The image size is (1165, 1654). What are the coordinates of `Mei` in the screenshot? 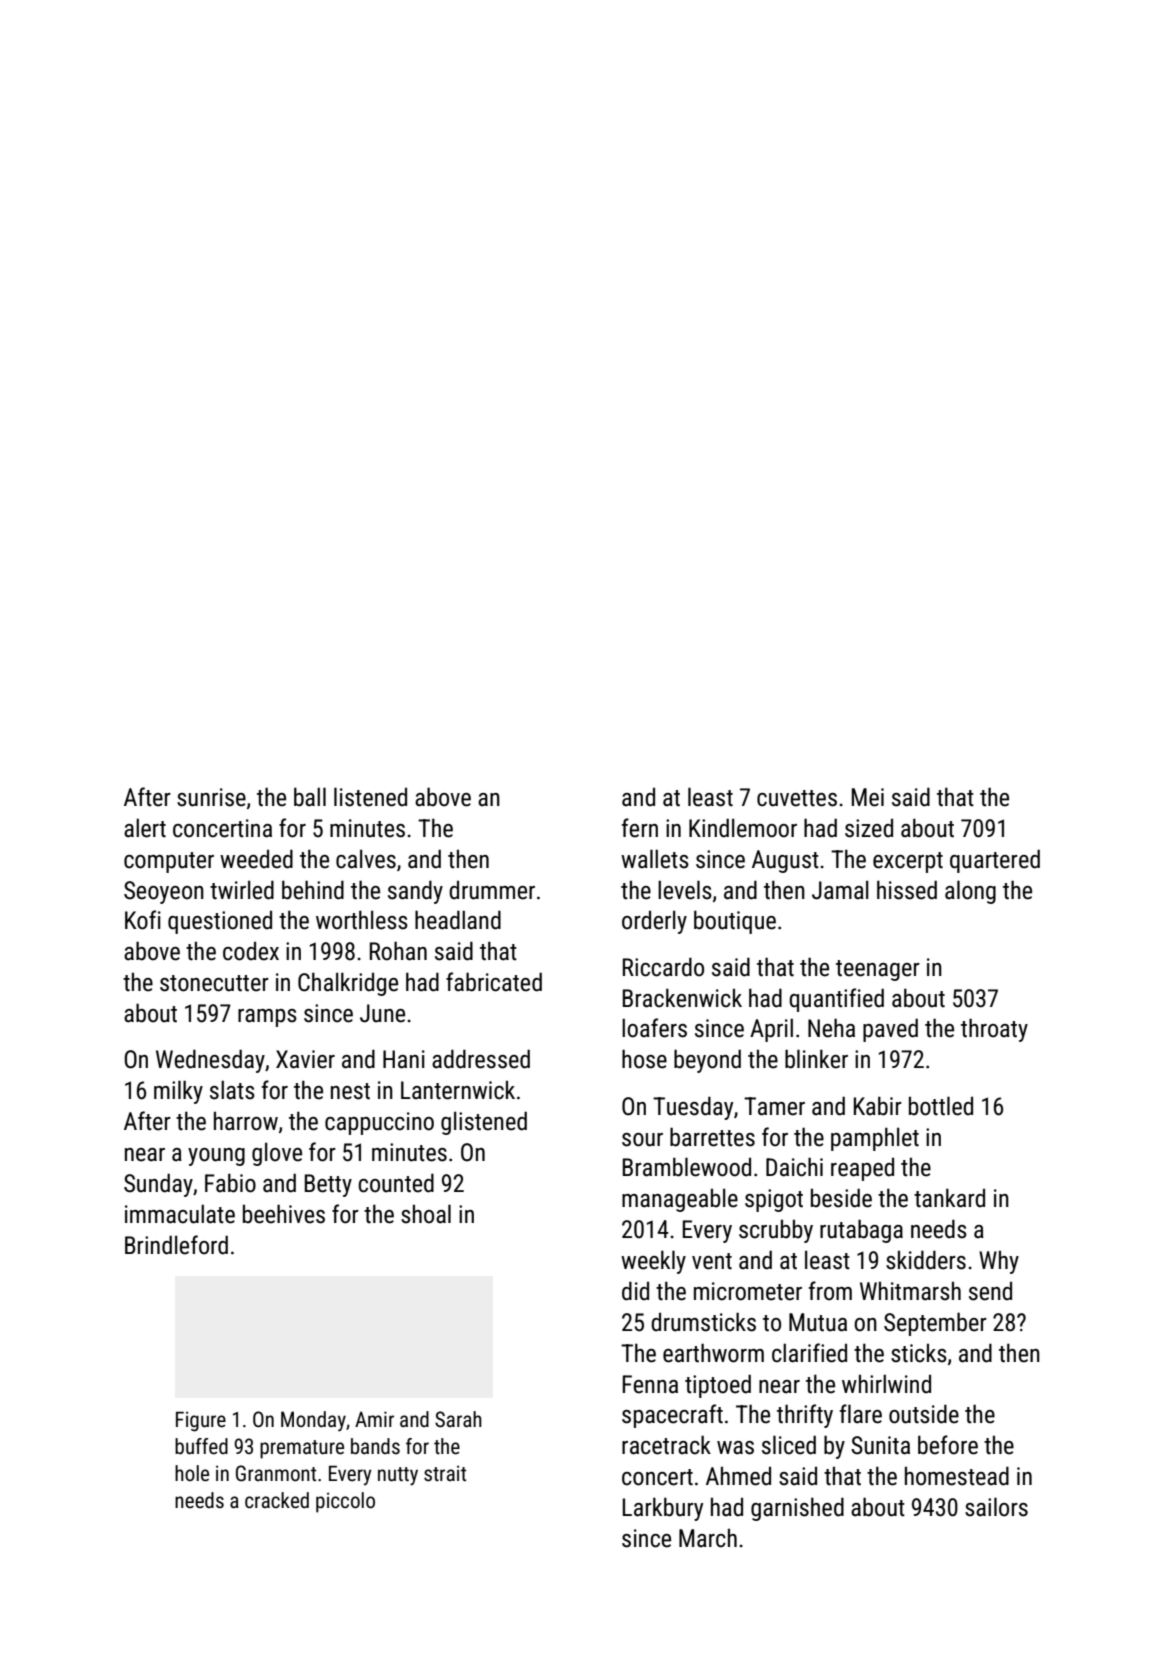 It's located at (868, 797).
